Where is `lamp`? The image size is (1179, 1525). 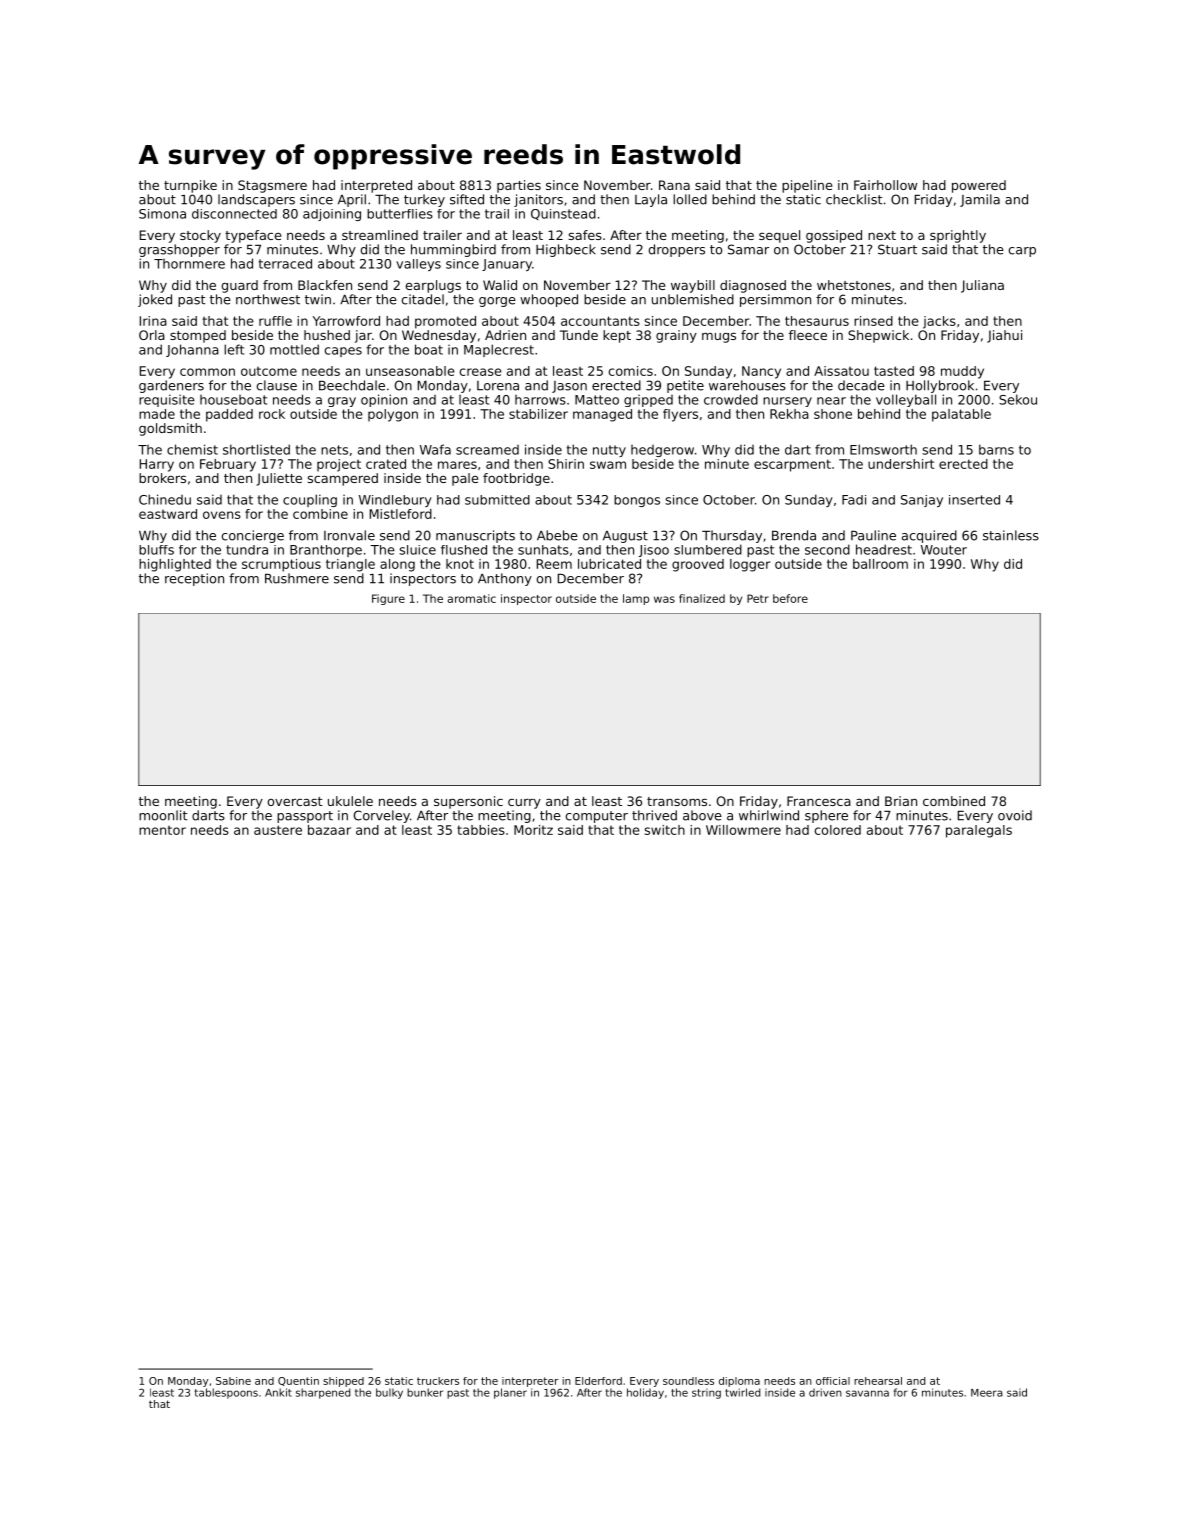
lamp is located at coordinates (636, 599).
